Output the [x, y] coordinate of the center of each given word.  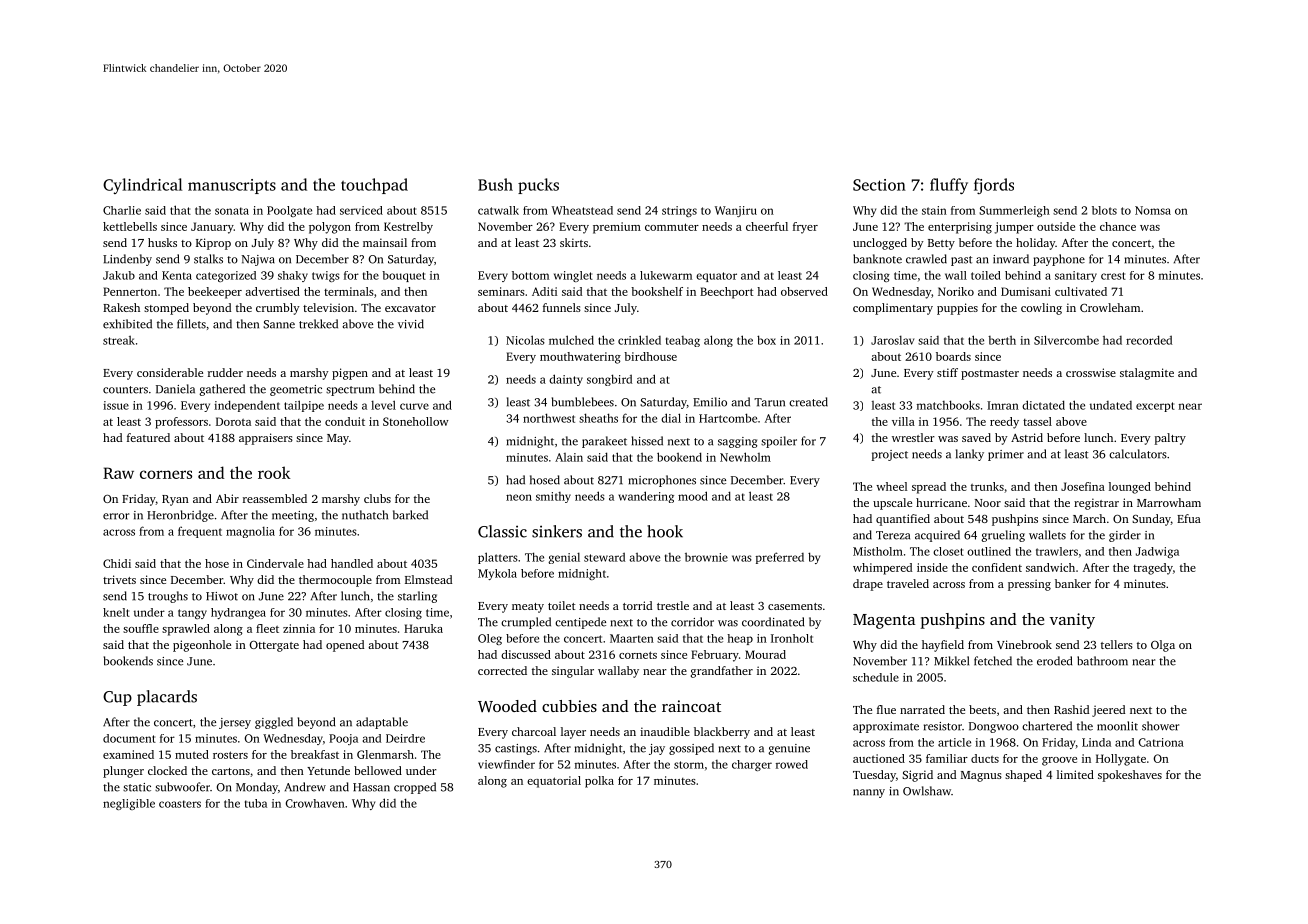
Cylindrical [142, 186]
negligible [129, 804]
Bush [495, 184]
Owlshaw [927, 791]
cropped [415, 788]
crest [1113, 276]
